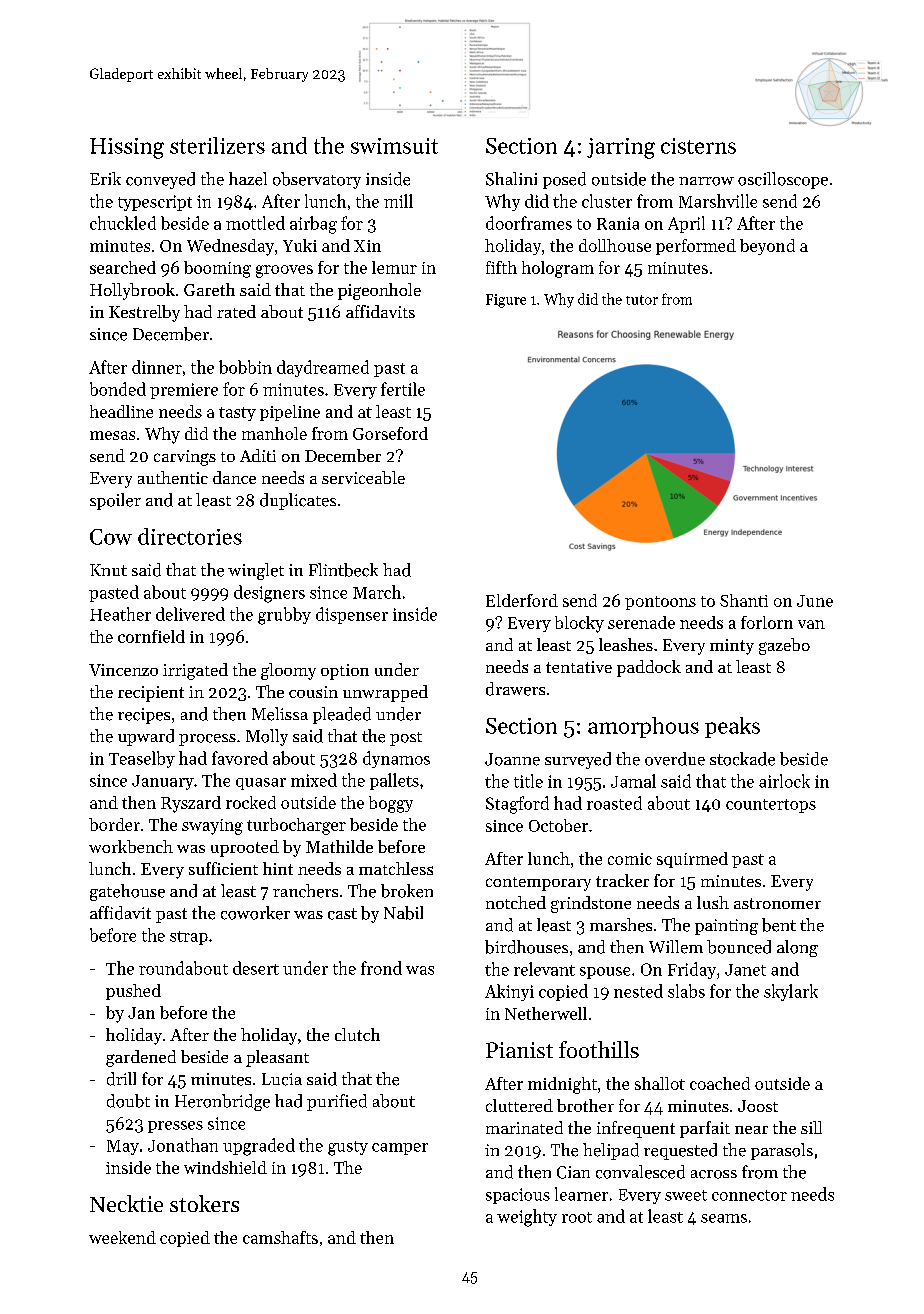 The image size is (924, 1314). I want to click on Flintbeck, so click(343, 570).
